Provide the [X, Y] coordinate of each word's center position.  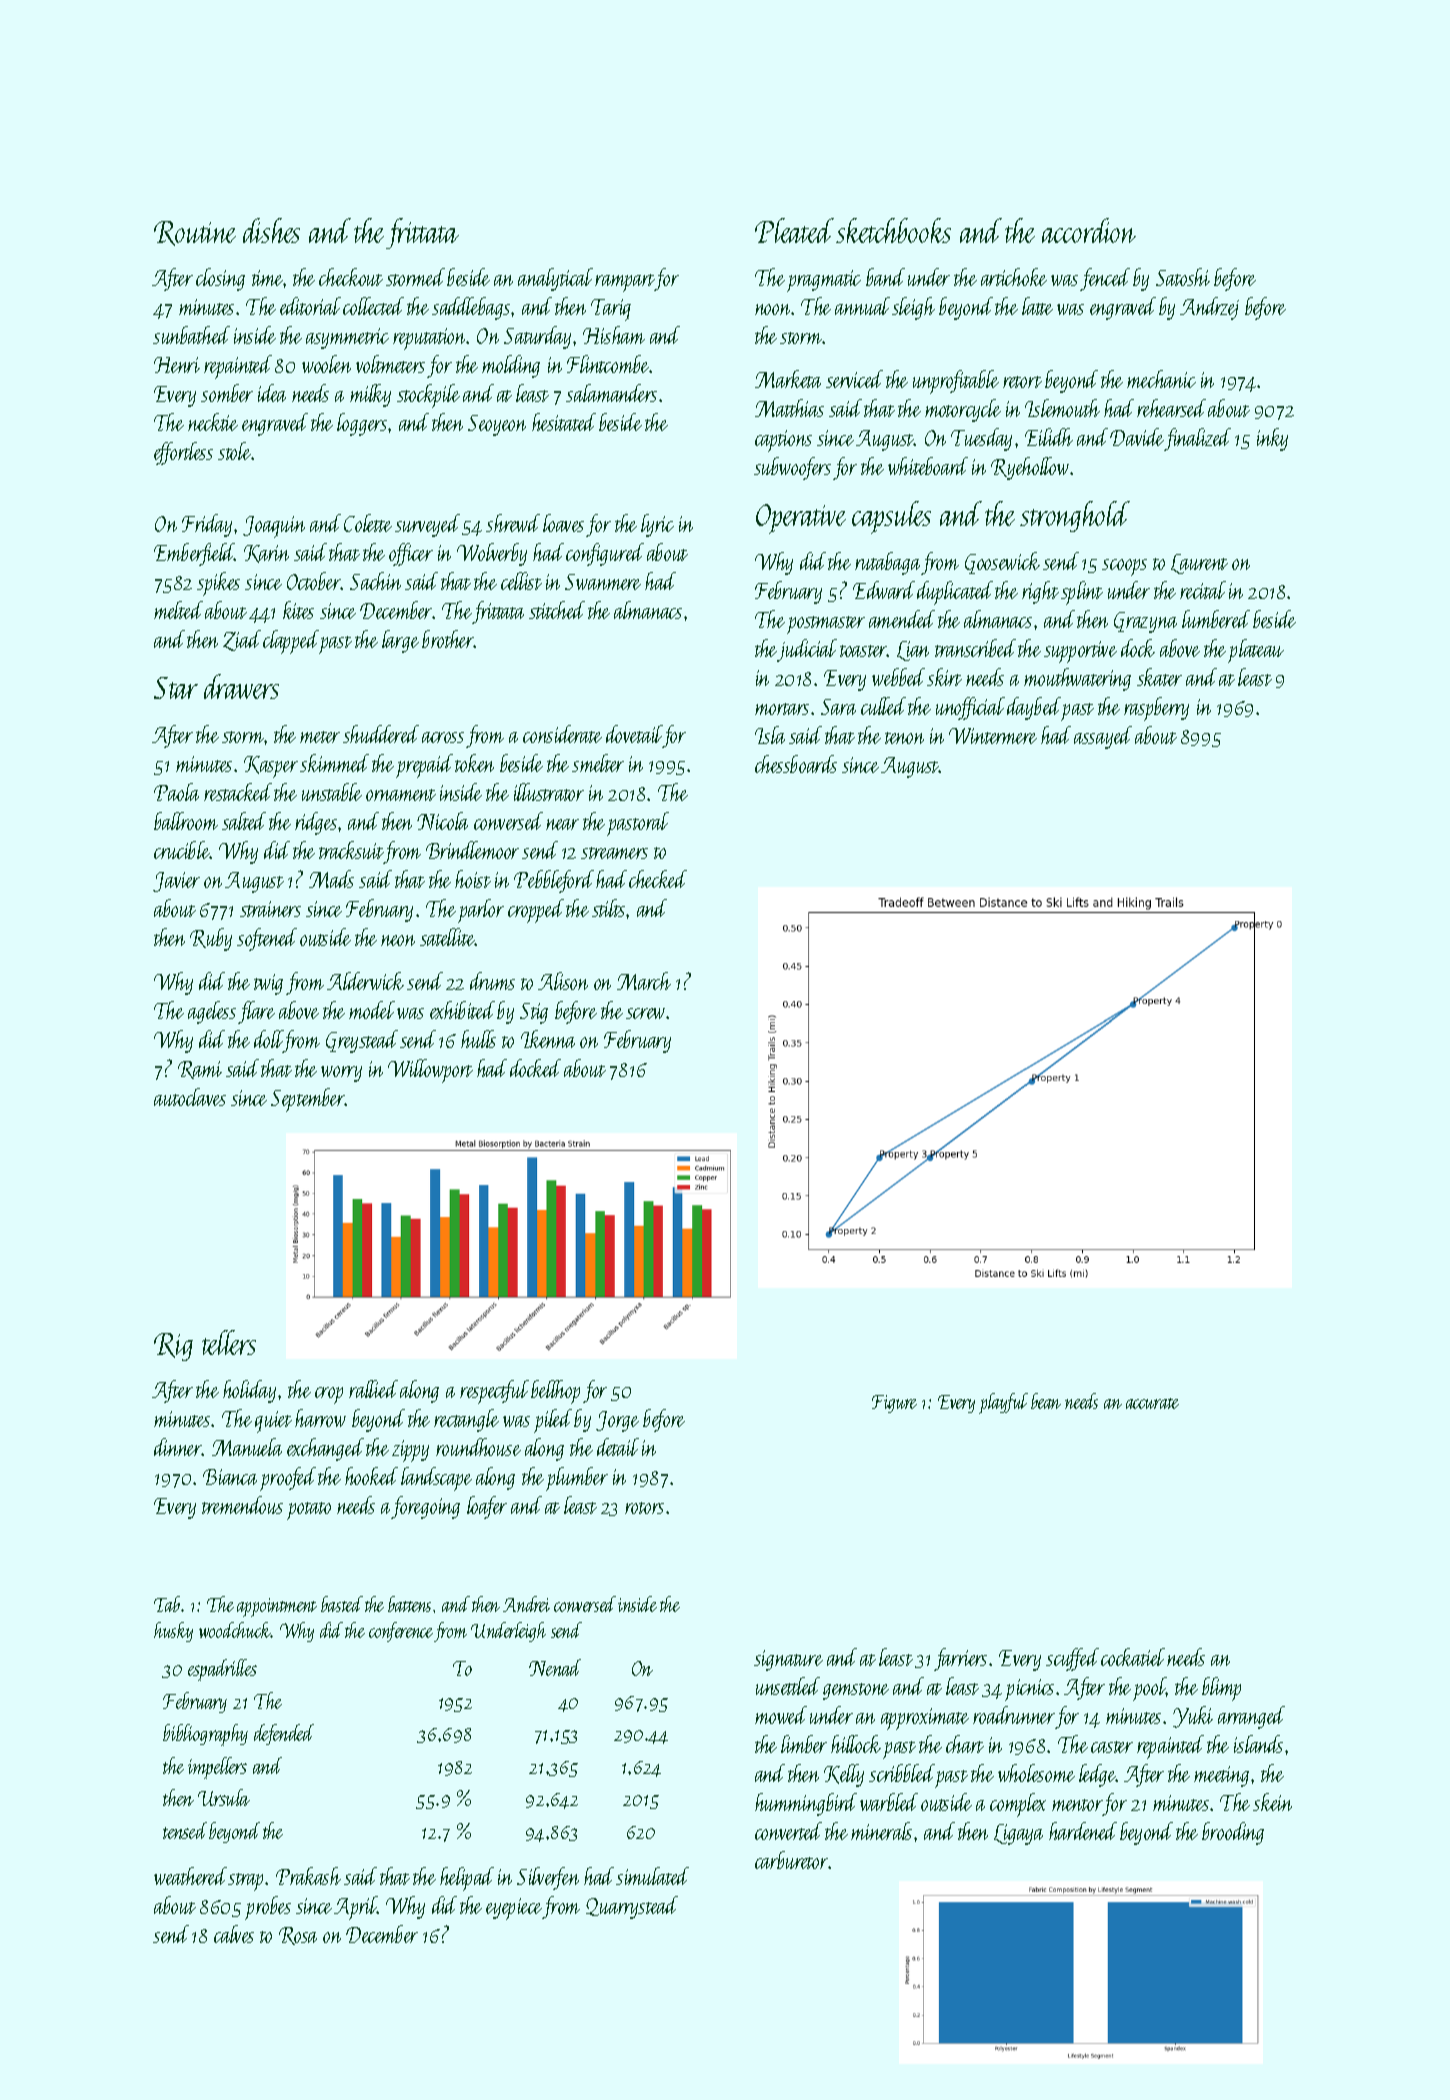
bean [1046, 1401]
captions [783, 441]
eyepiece [514, 1909]
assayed [1103, 737]
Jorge [617, 1421]
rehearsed [1171, 408]
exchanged [325, 1449]
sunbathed [191, 335]
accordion [1089, 230]
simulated [652, 1876]
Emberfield [194, 554]
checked [658, 879]
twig [268, 984]
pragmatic [824, 281]
